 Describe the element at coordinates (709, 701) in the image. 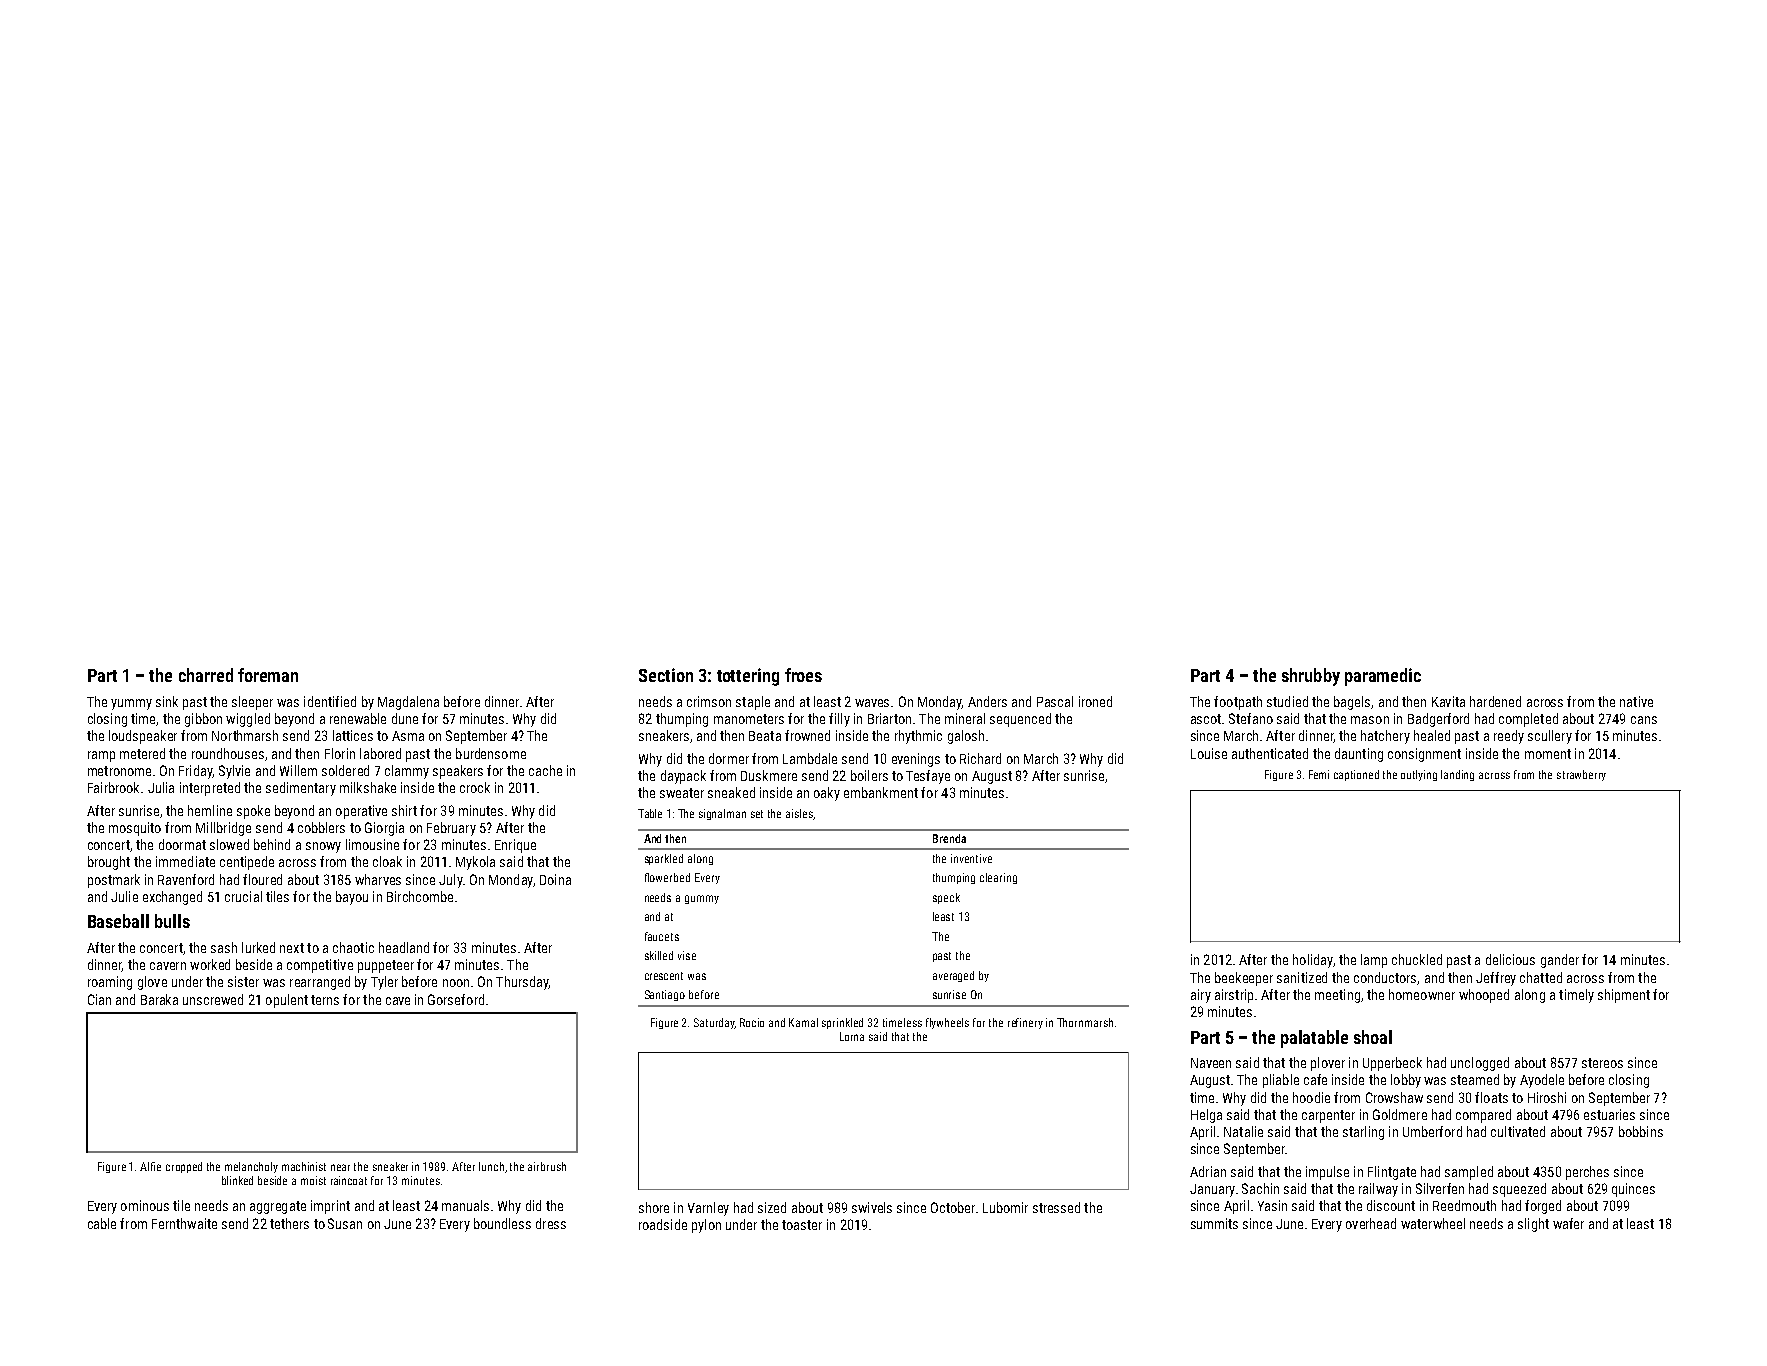

I see `crimson` at that location.
